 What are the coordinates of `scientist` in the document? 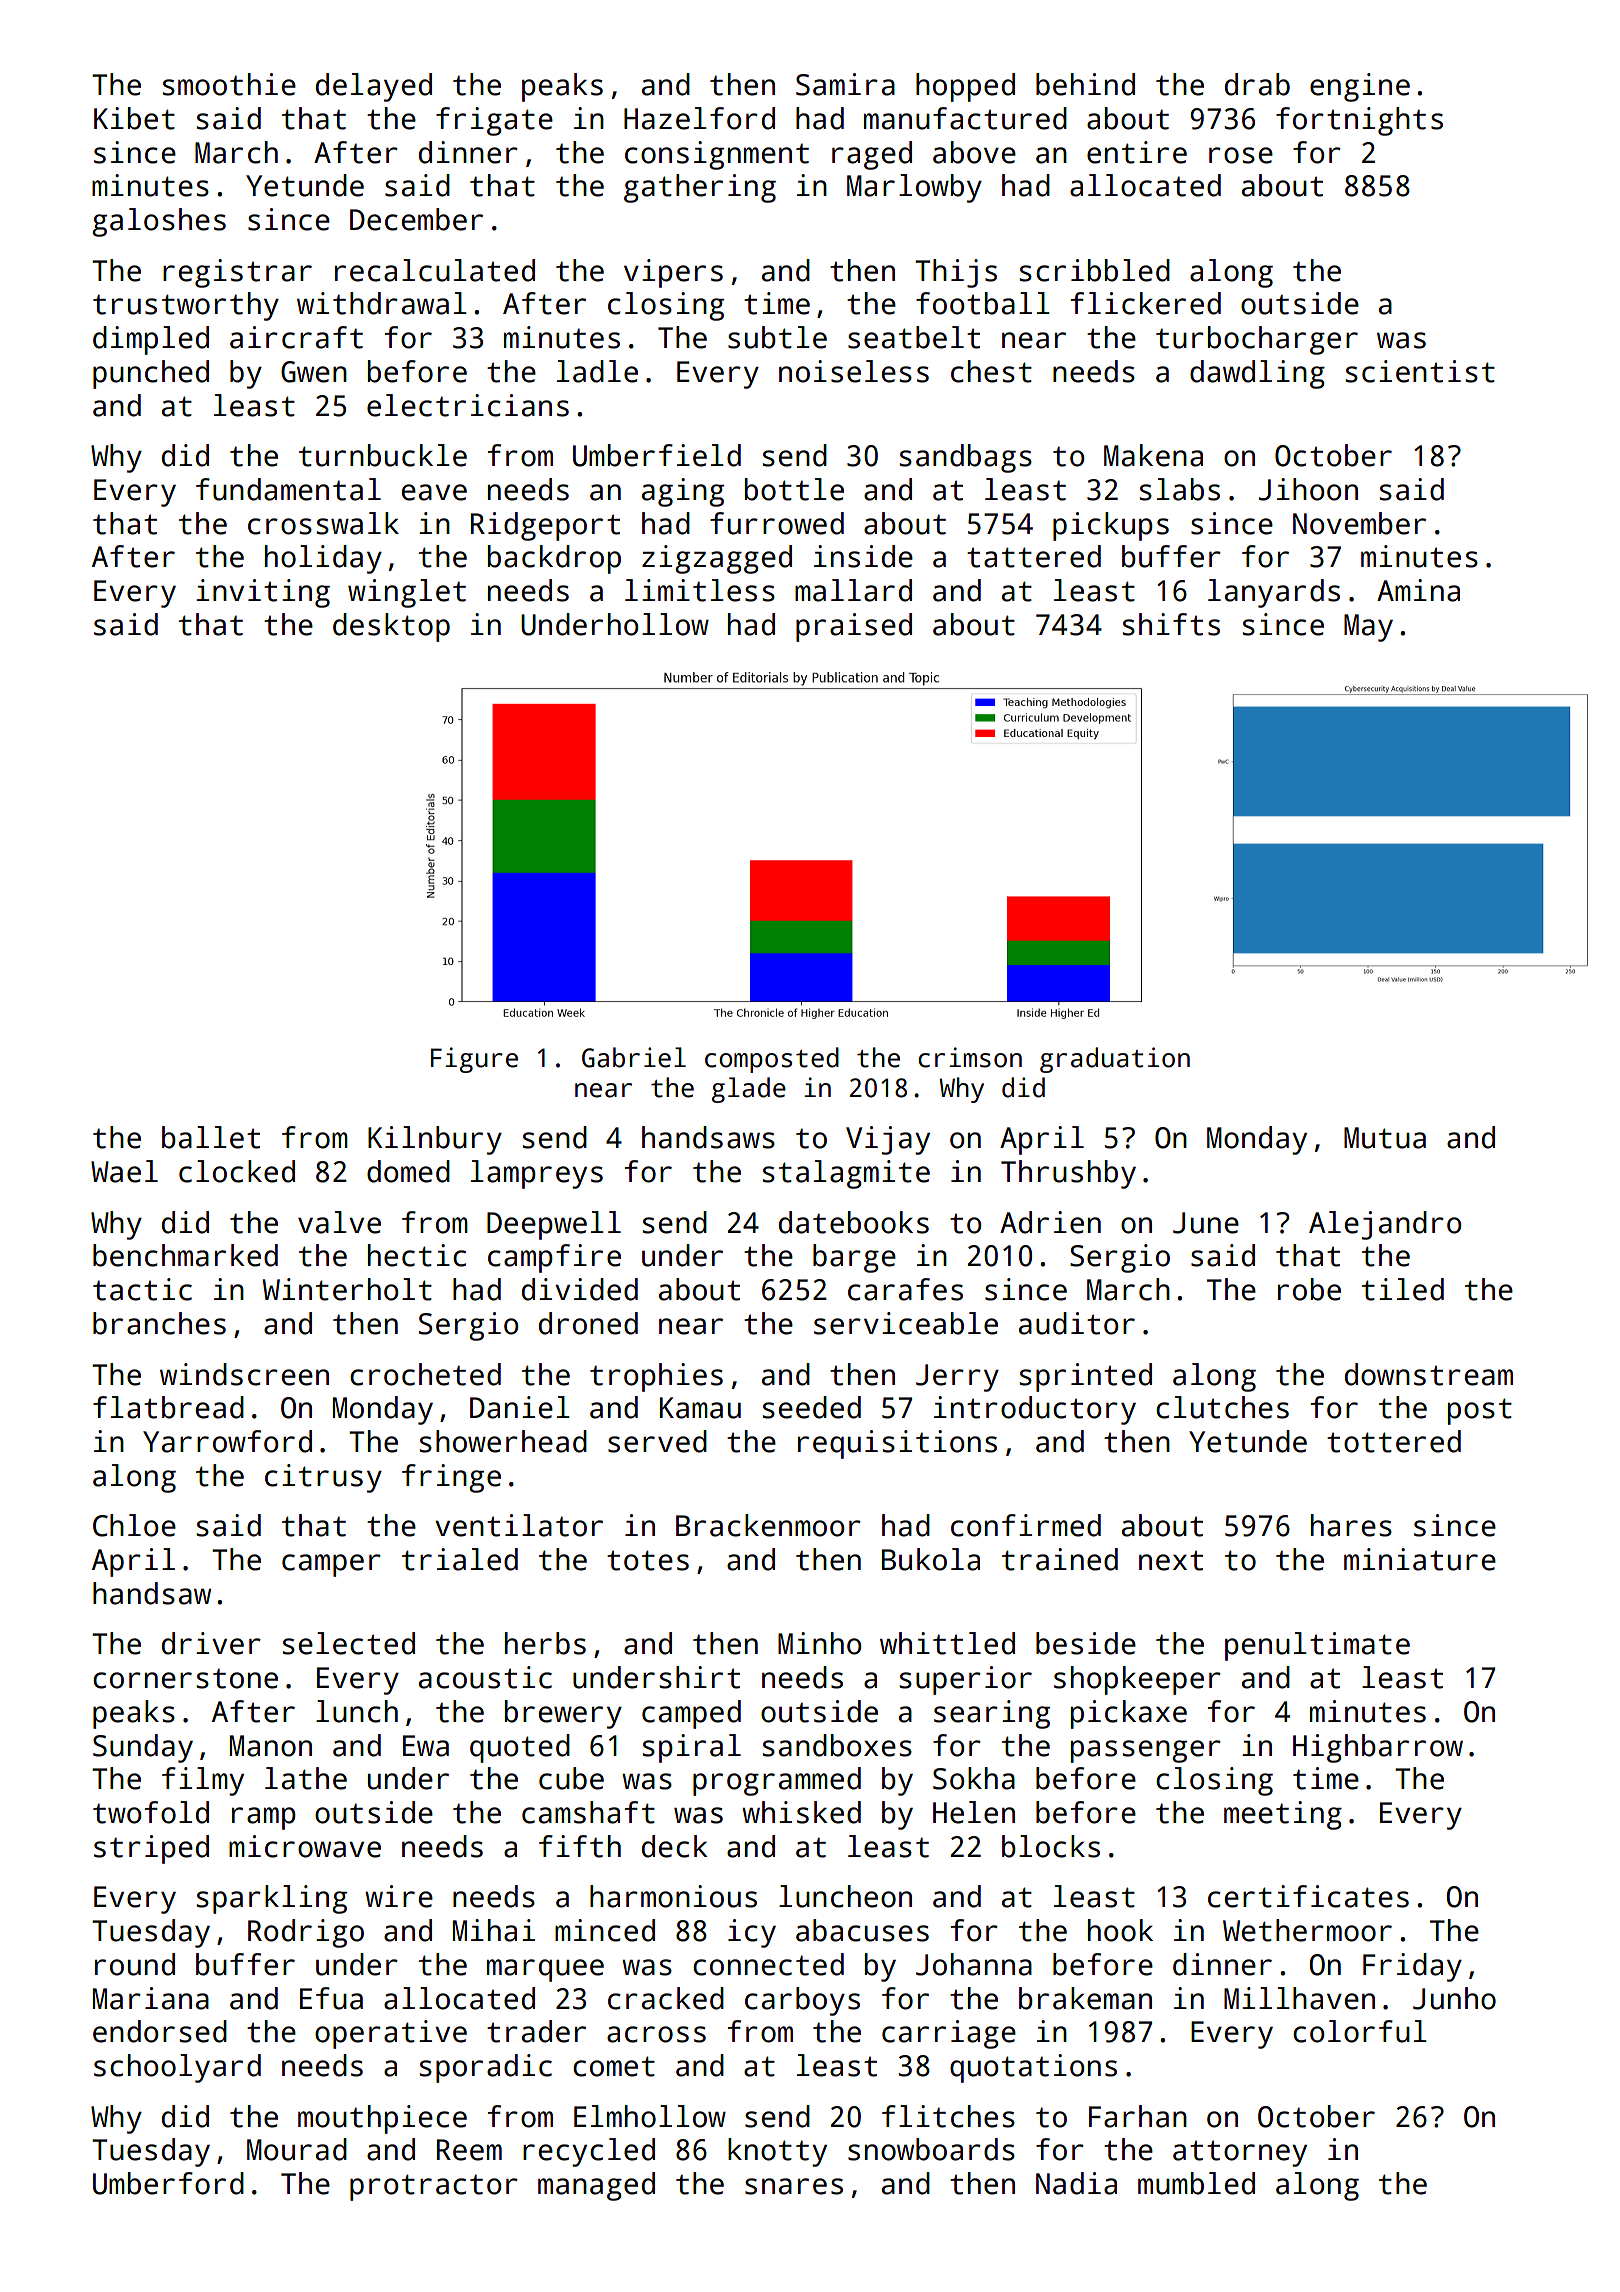 It's located at (1420, 371).
